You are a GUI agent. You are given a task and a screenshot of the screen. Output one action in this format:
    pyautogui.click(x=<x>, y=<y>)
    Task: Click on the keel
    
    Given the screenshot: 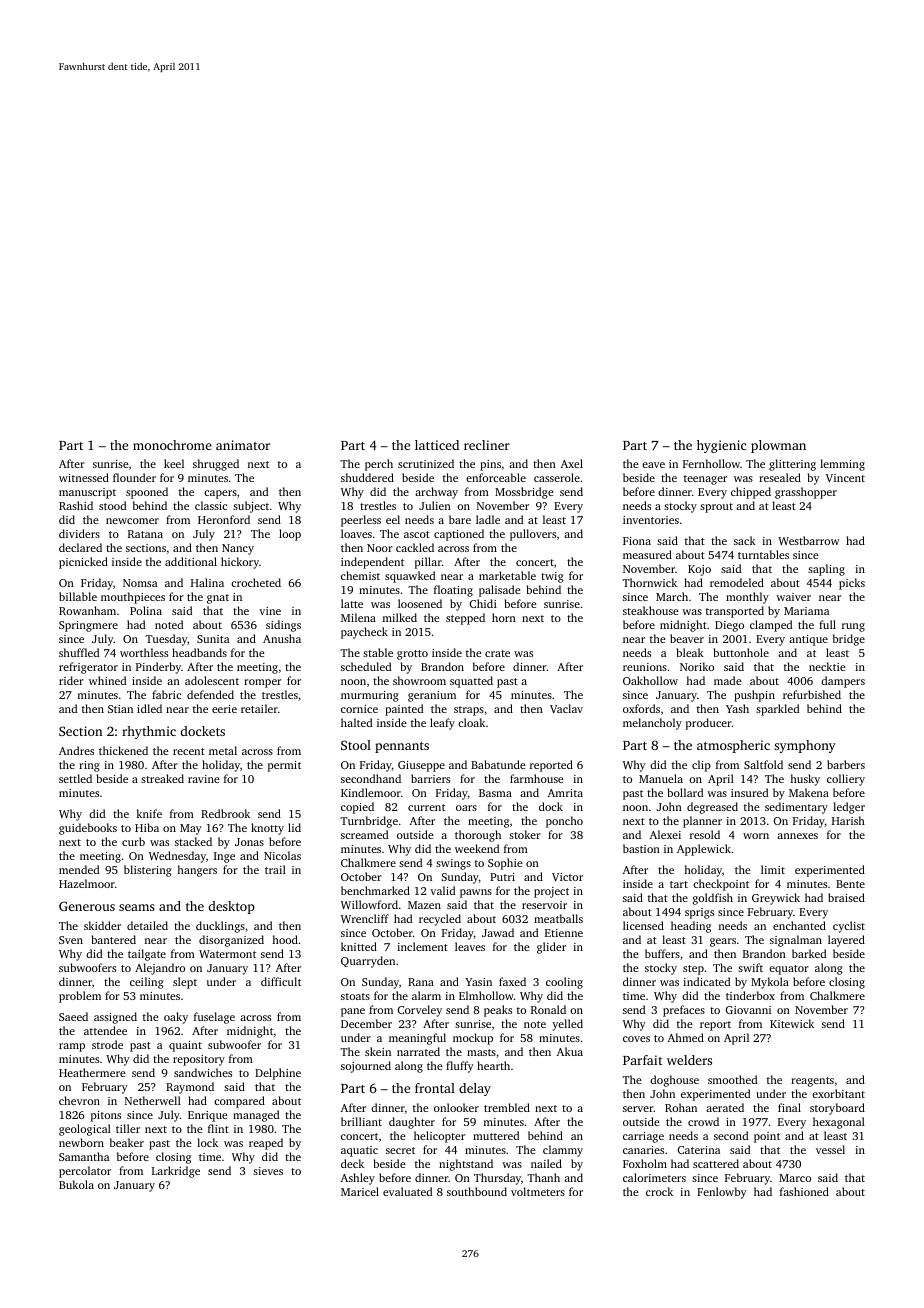 What is the action you would take?
    pyautogui.click(x=174, y=463)
